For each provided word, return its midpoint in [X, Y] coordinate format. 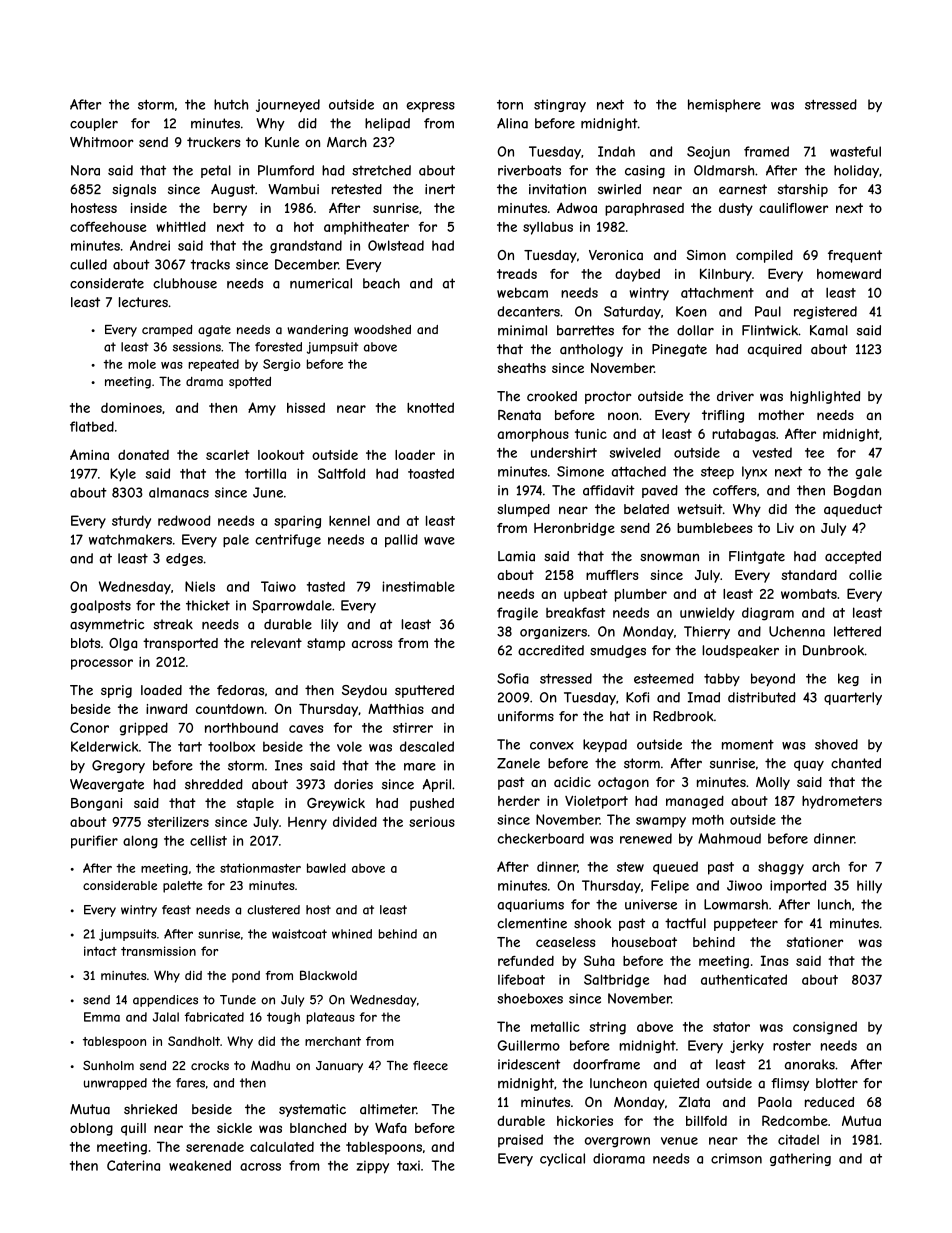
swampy [661, 822]
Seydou [364, 691]
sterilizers [178, 822]
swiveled [635, 452]
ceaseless [566, 942]
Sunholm [108, 1065]
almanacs [179, 492]
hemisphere [724, 105]
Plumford [286, 170]
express [430, 107]
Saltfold [341, 473]
